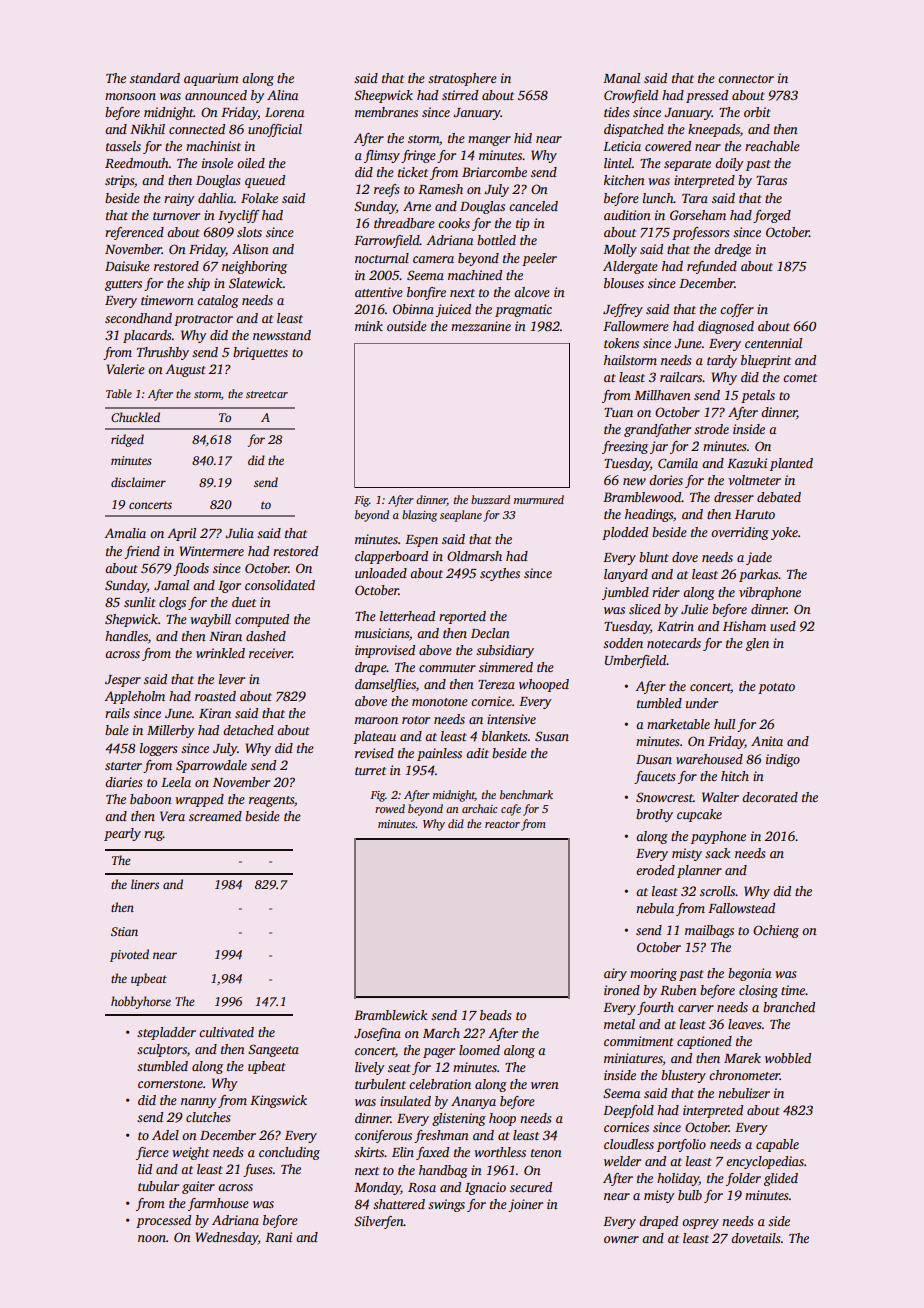 The height and width of the screenshot is (1308, 924). What do you see at coordinates (511, 719) in the screenshot?
I see `intensive` at bounding box center [511, 719].
